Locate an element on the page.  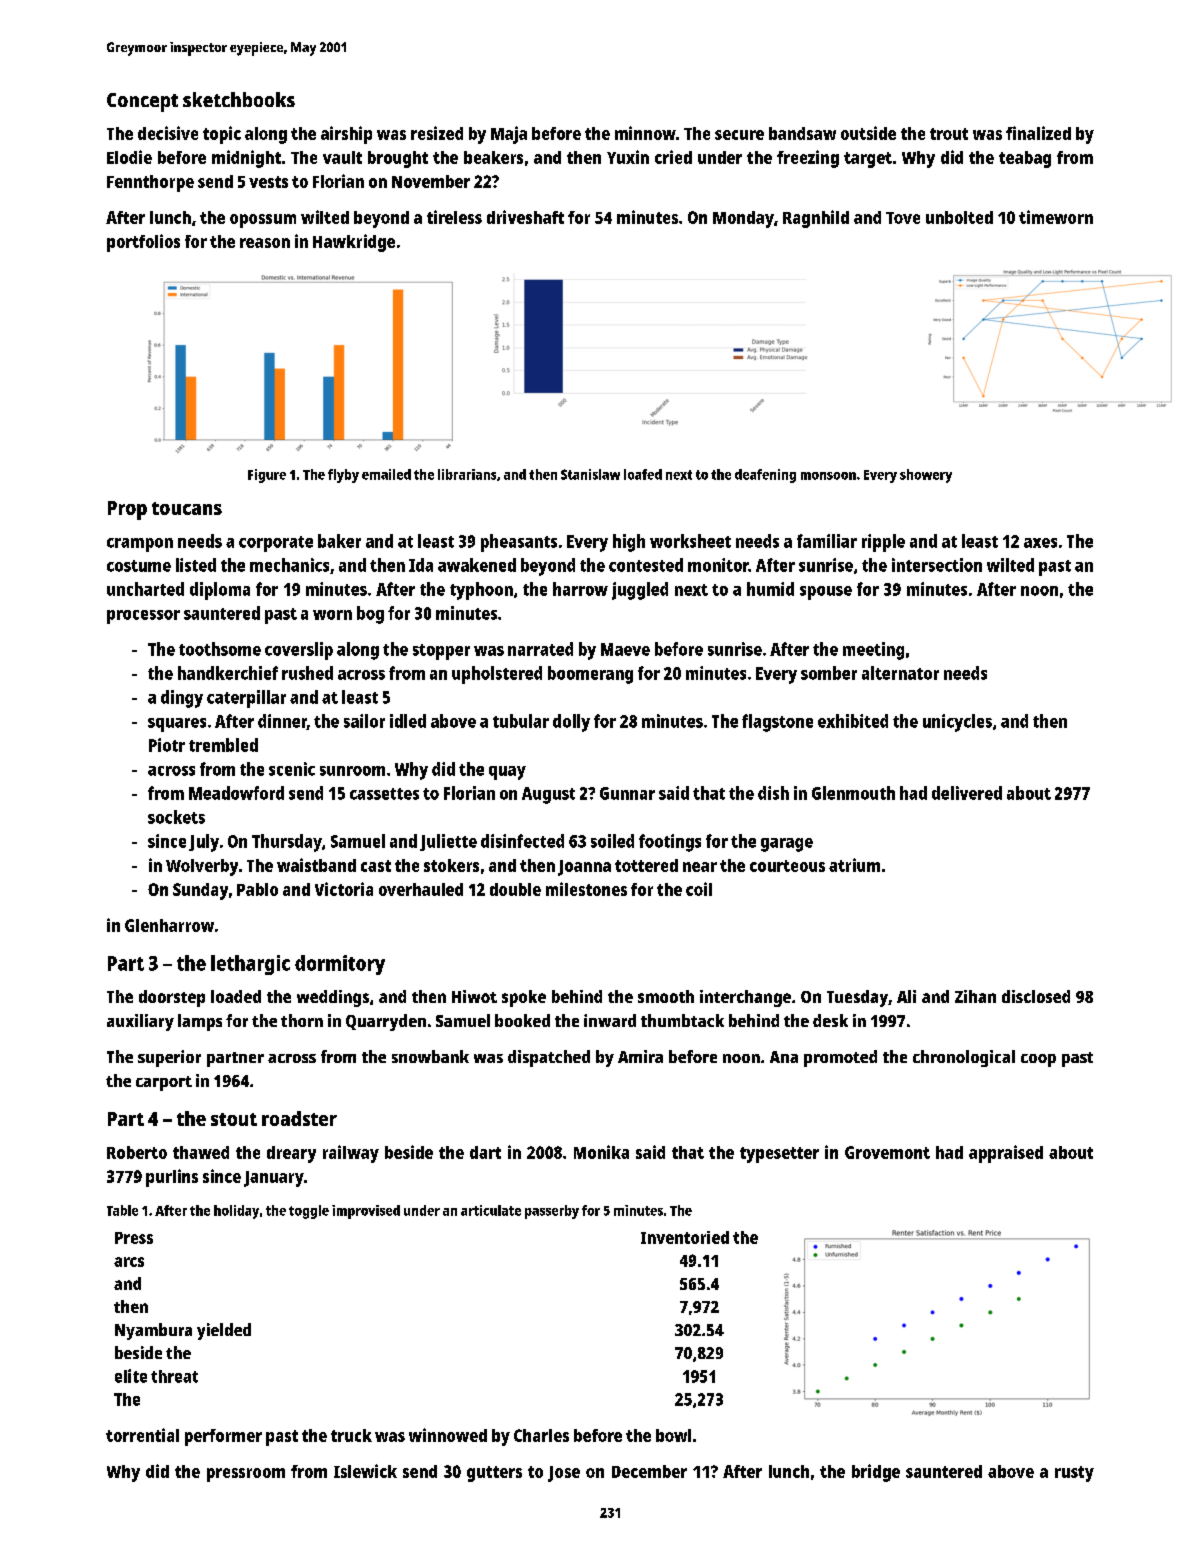
Hawkridge is located at coordinates (354, 243).
